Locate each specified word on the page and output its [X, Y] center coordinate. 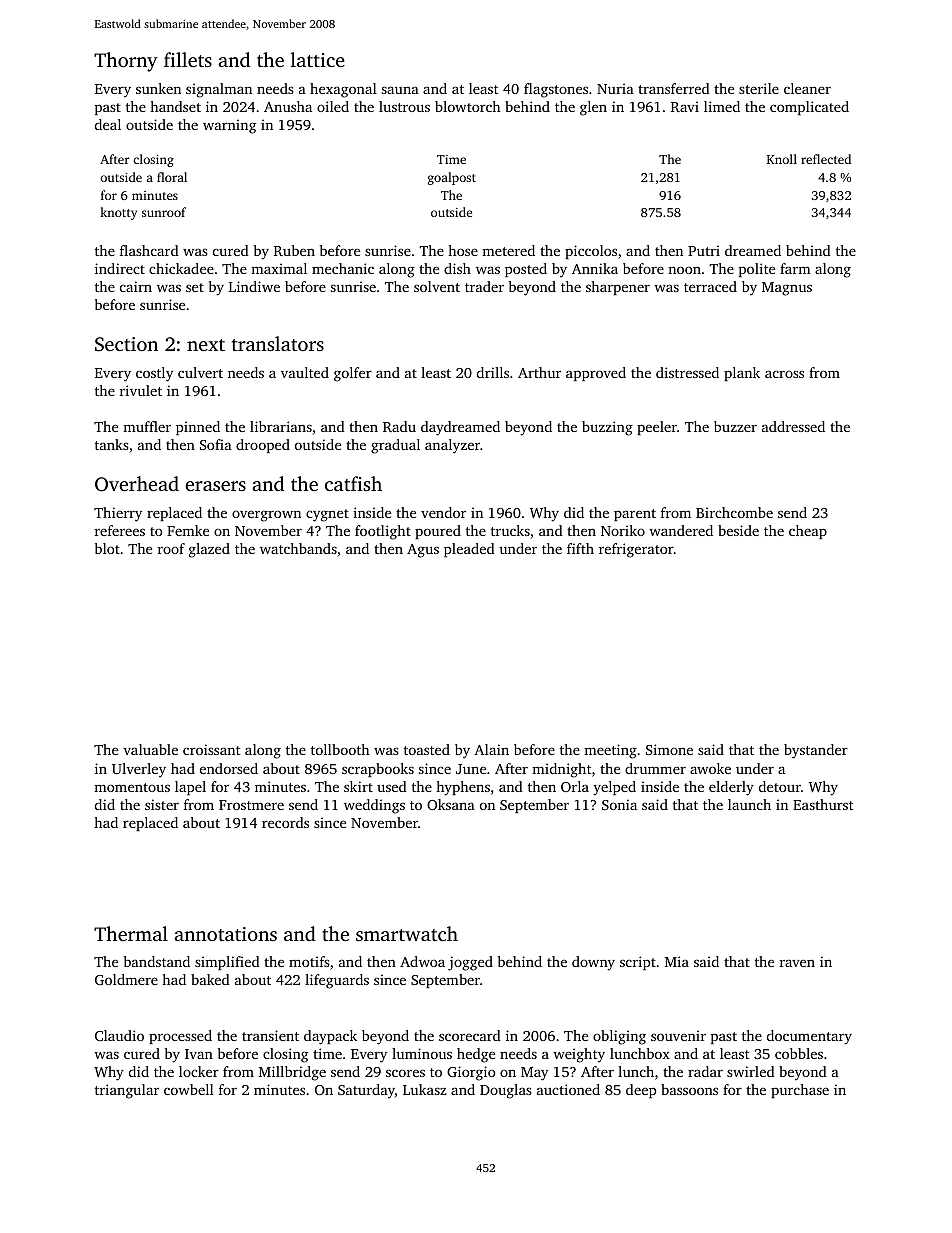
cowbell [189, 1089]
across [784, 374]
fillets [188, 59]
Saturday [366, 1091]
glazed [209, 550]
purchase [800, 1091]
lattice [318, 59]
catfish [353, 483]
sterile [759, 88]
